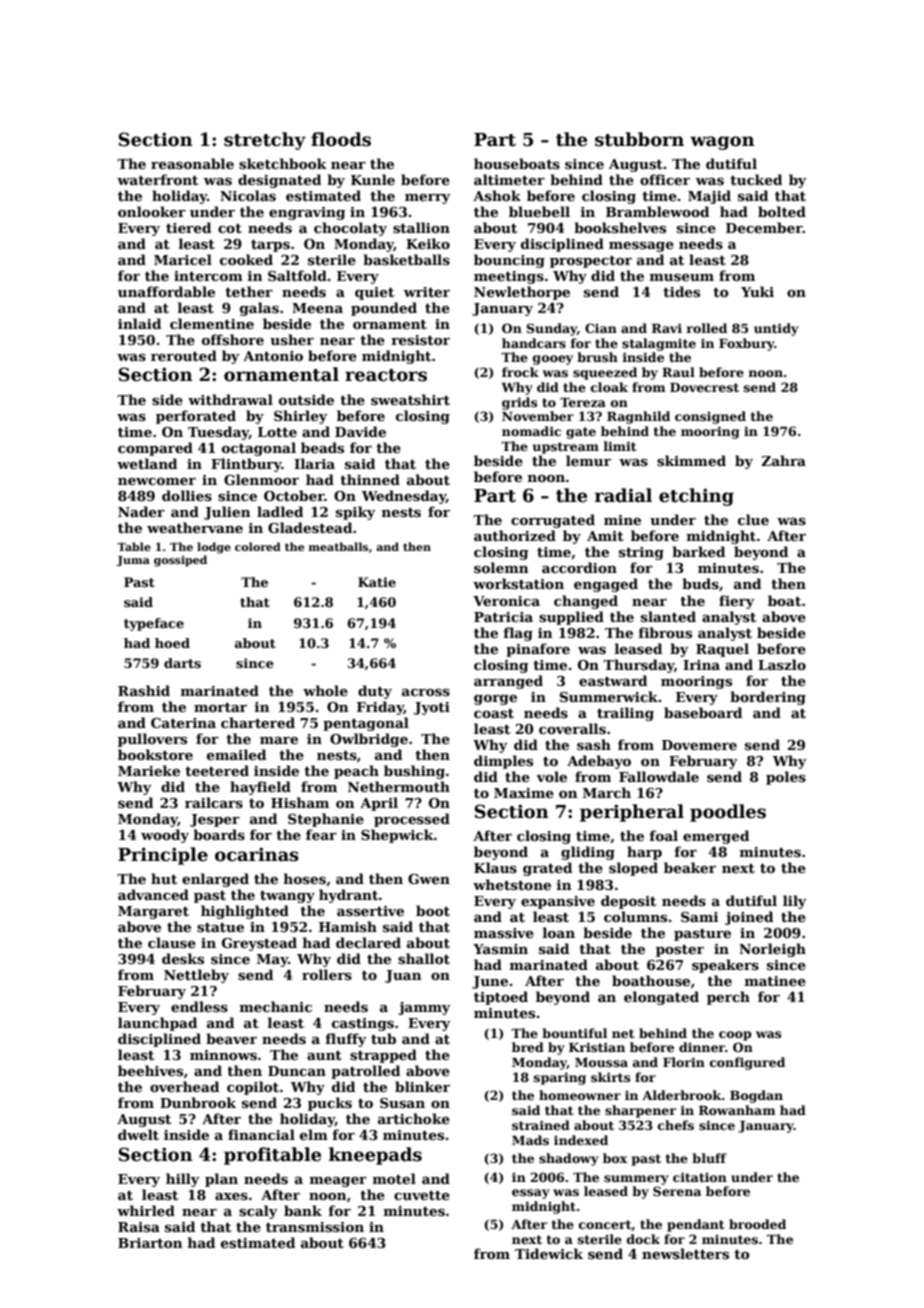 The height and width of the page is (1308, 924). I want to click on Laszlo, so click(782, 664).
